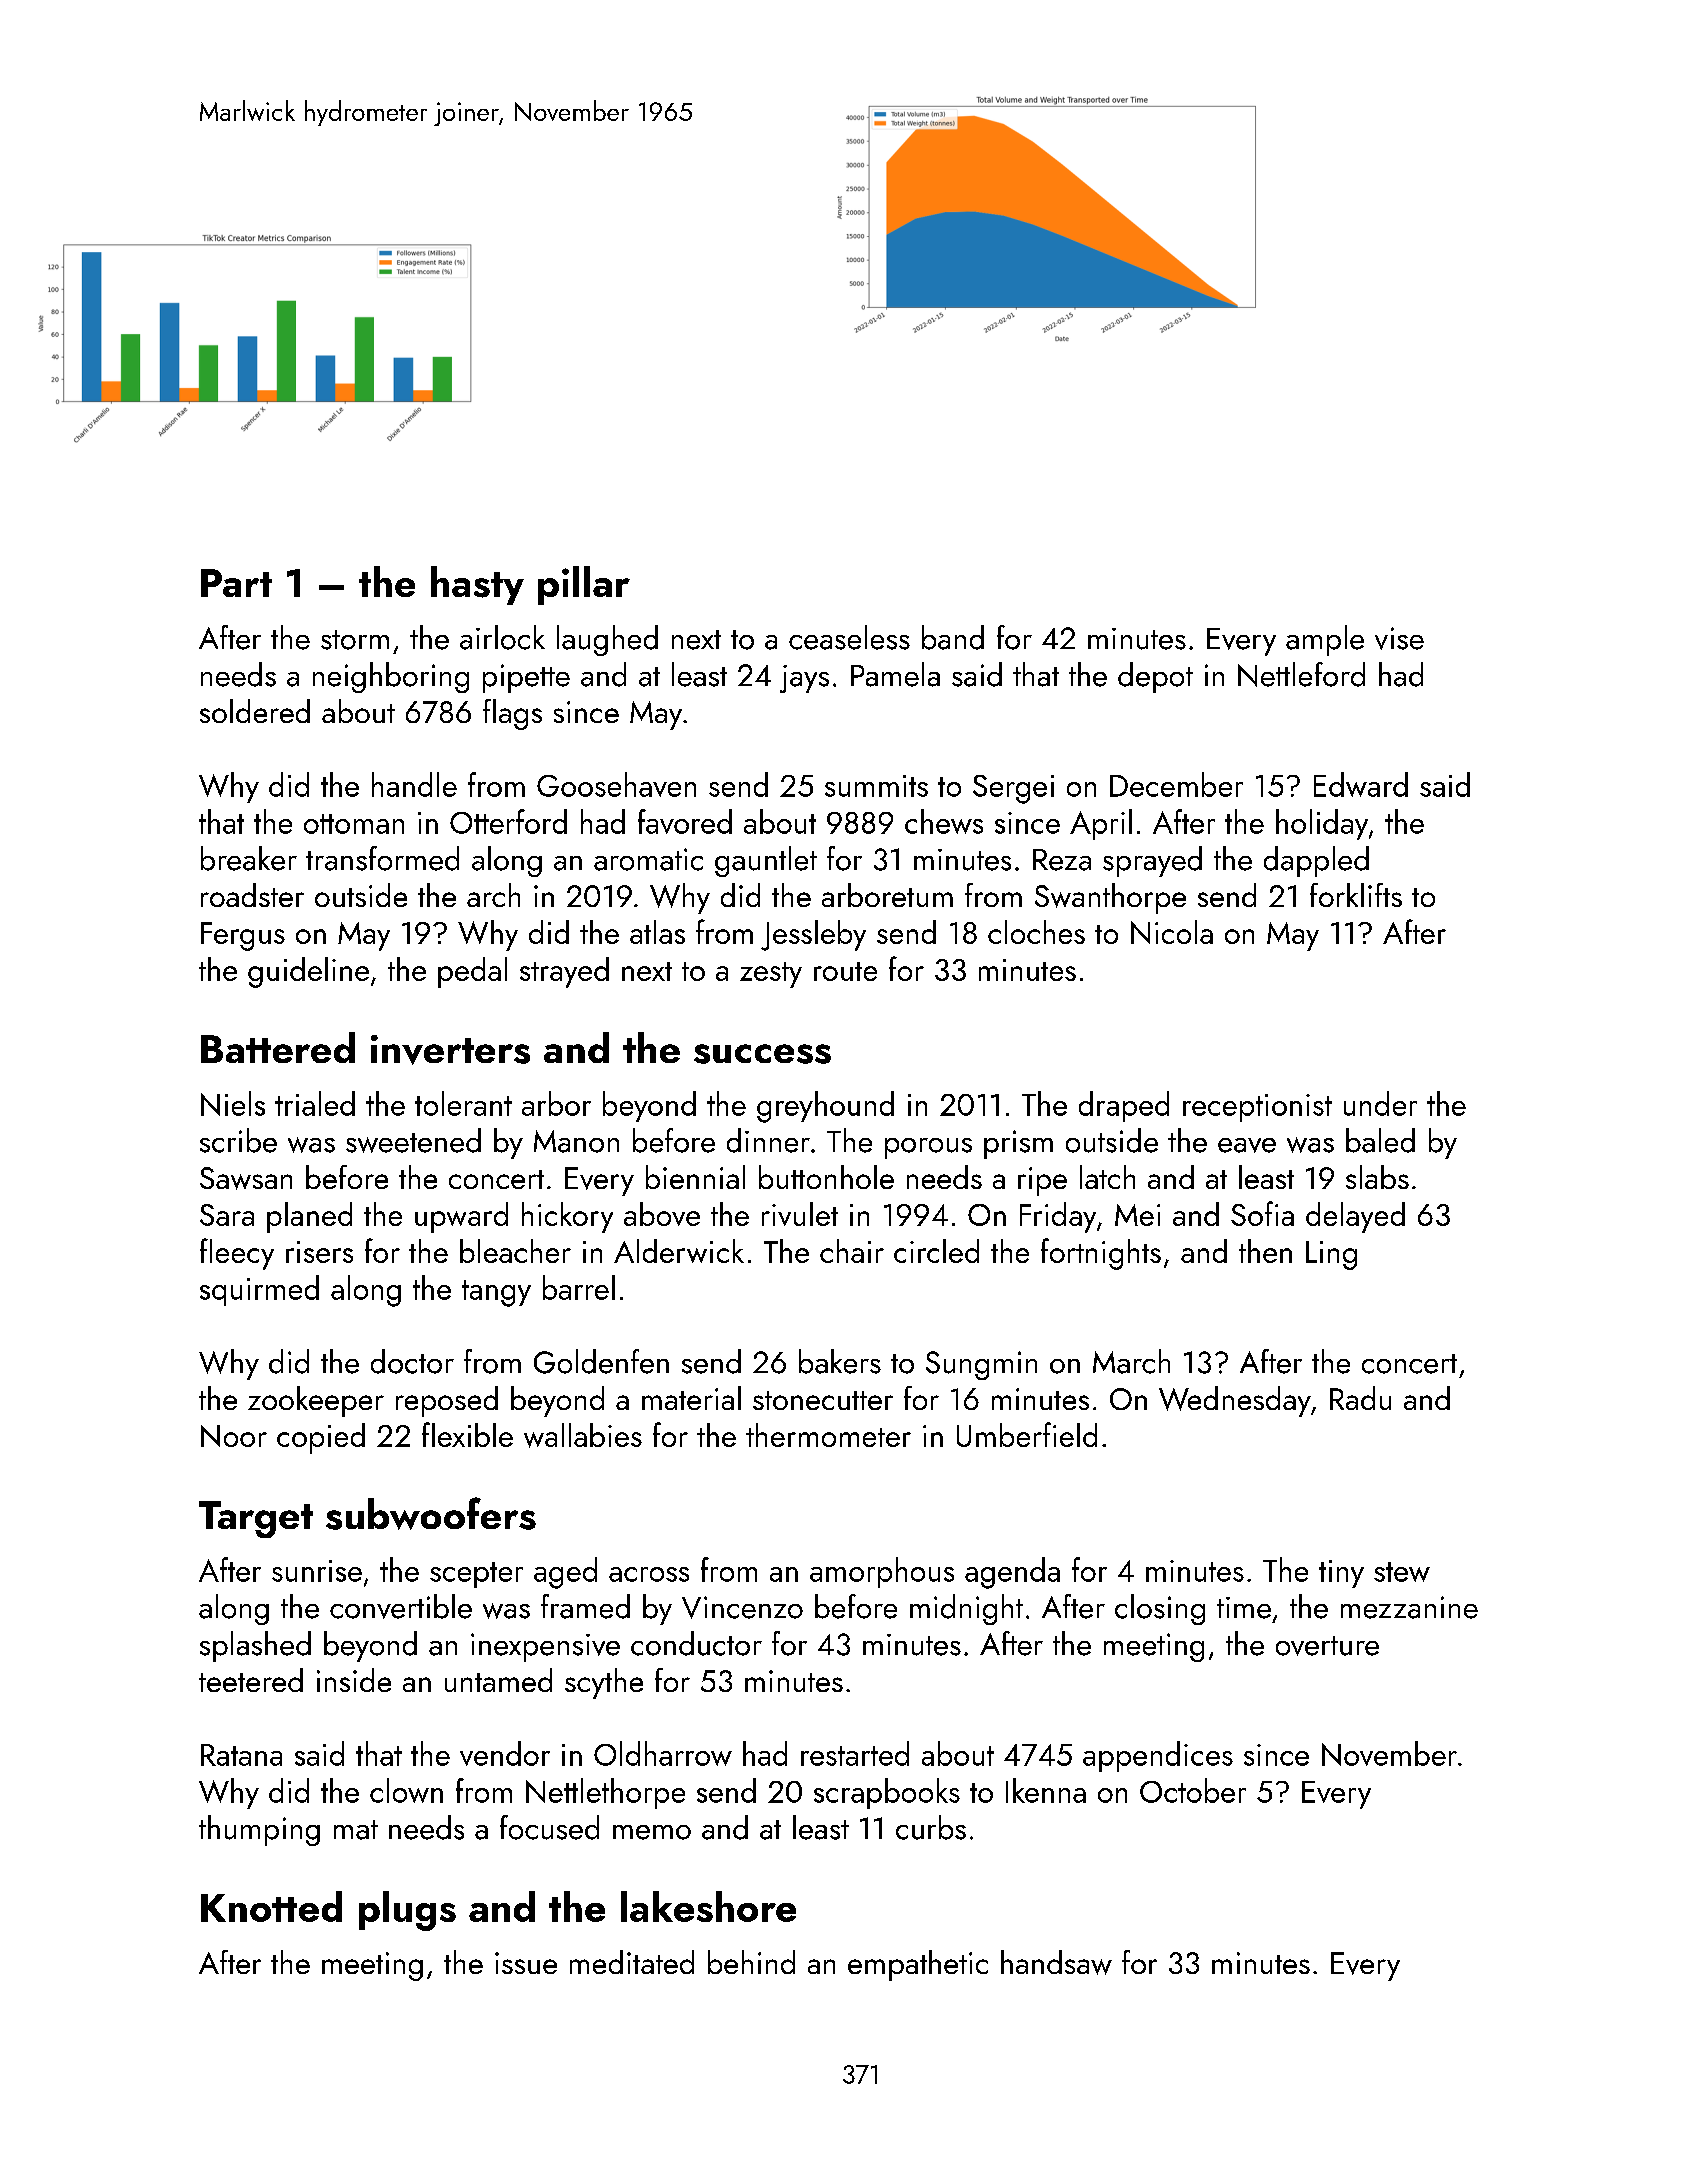 This screenshot has width=1683, height=2178. I want to click on Knotted, so click(271, 1906).
